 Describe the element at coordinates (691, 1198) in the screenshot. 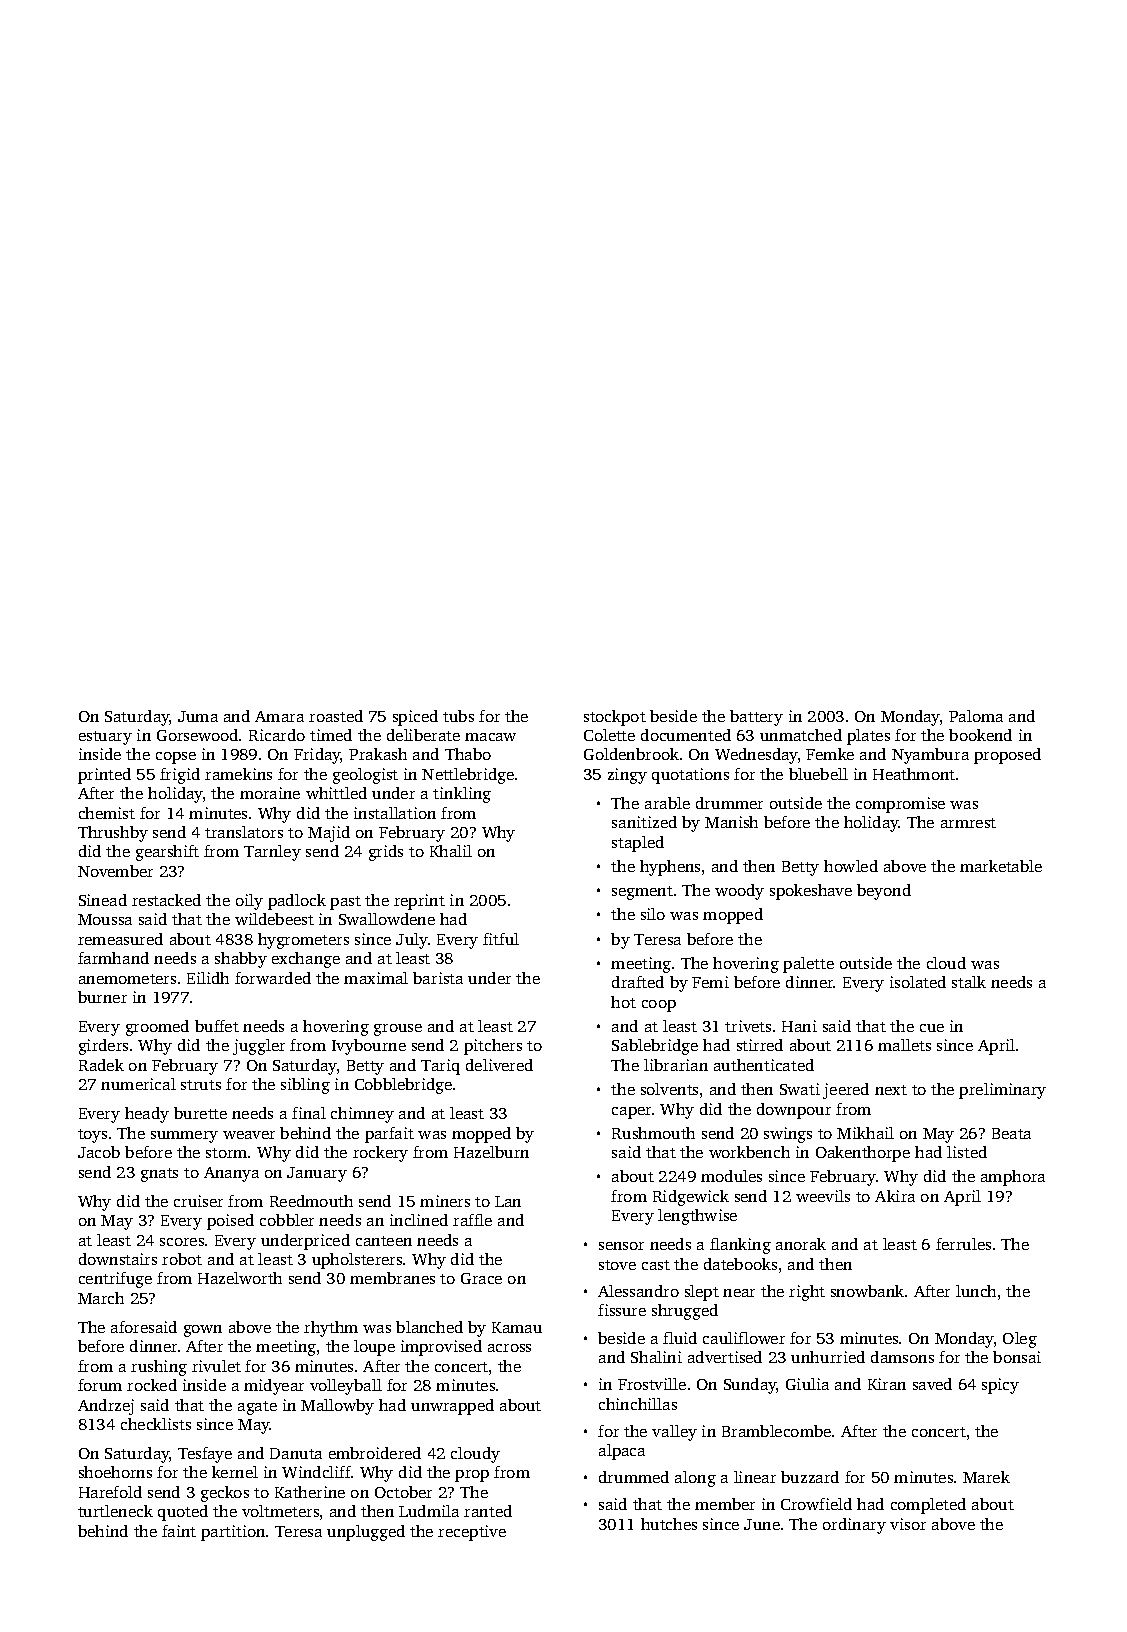

I see `Ridgewick` at that location.
